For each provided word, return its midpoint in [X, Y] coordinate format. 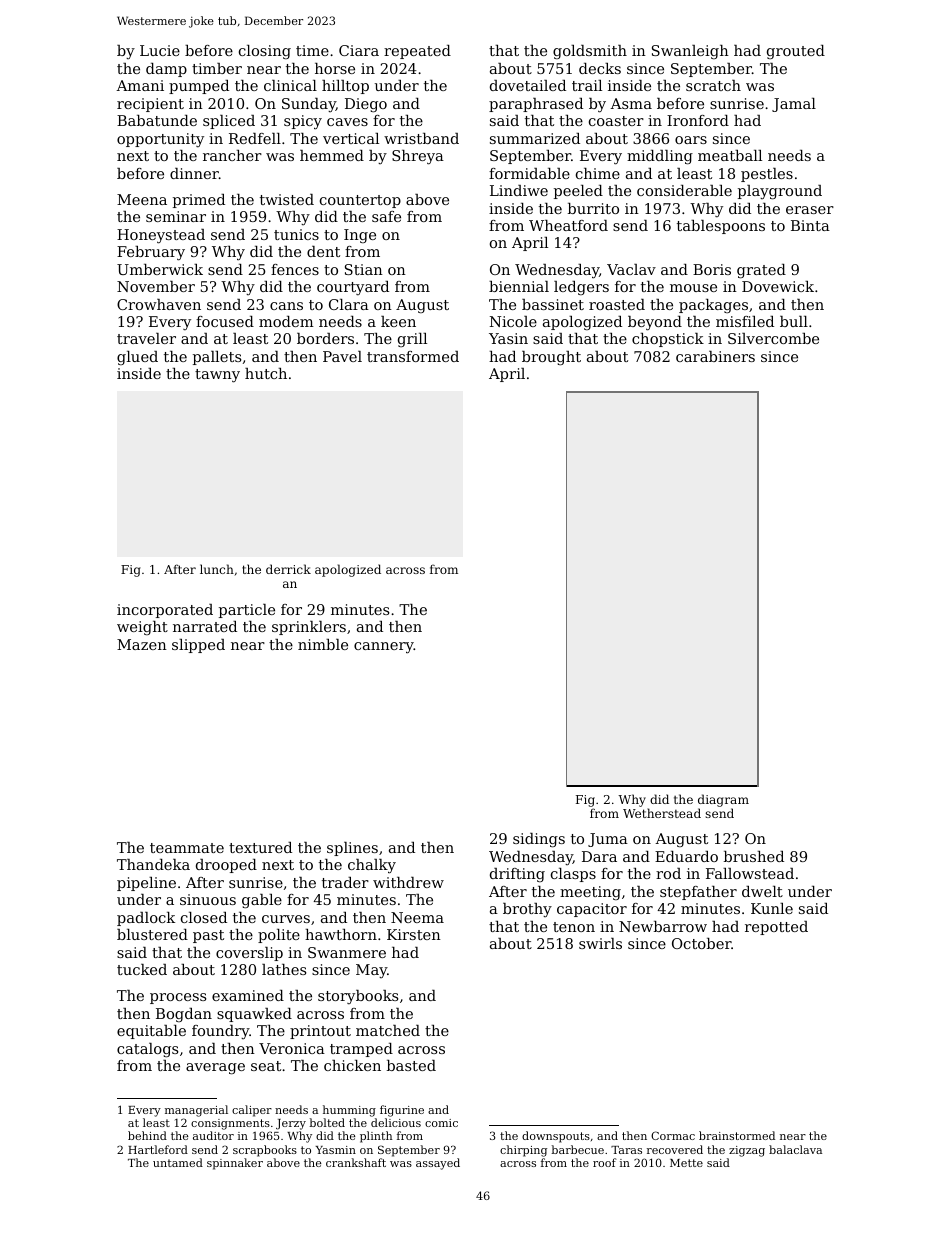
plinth [376, 1137]
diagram [723, 800]
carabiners [715, 356]
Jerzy [291, 1124]
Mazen [142, 644]
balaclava [795, 1149]
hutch [266, 373]
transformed [413, 356]
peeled [578, 192]
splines [352, 849]
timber [217, 68]
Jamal [794, 105]
